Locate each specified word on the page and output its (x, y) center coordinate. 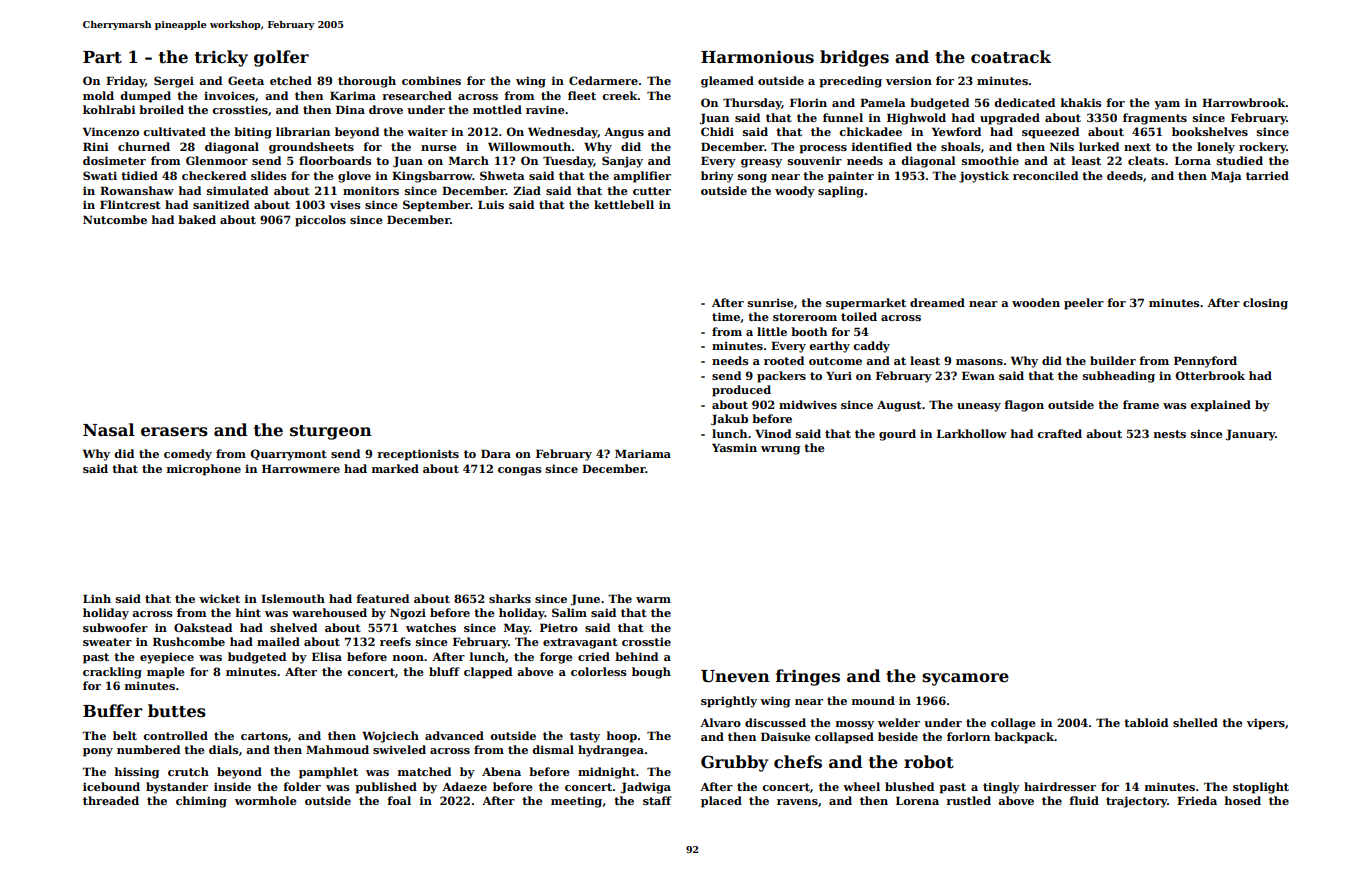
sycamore (965, 679)
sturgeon (331, 432)
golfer (281, 58)
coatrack (1011, 57)
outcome (835, 361)
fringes (808, 677)
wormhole (266, 800)
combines (431, 80)
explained (1220, 406)
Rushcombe (189, 641)
